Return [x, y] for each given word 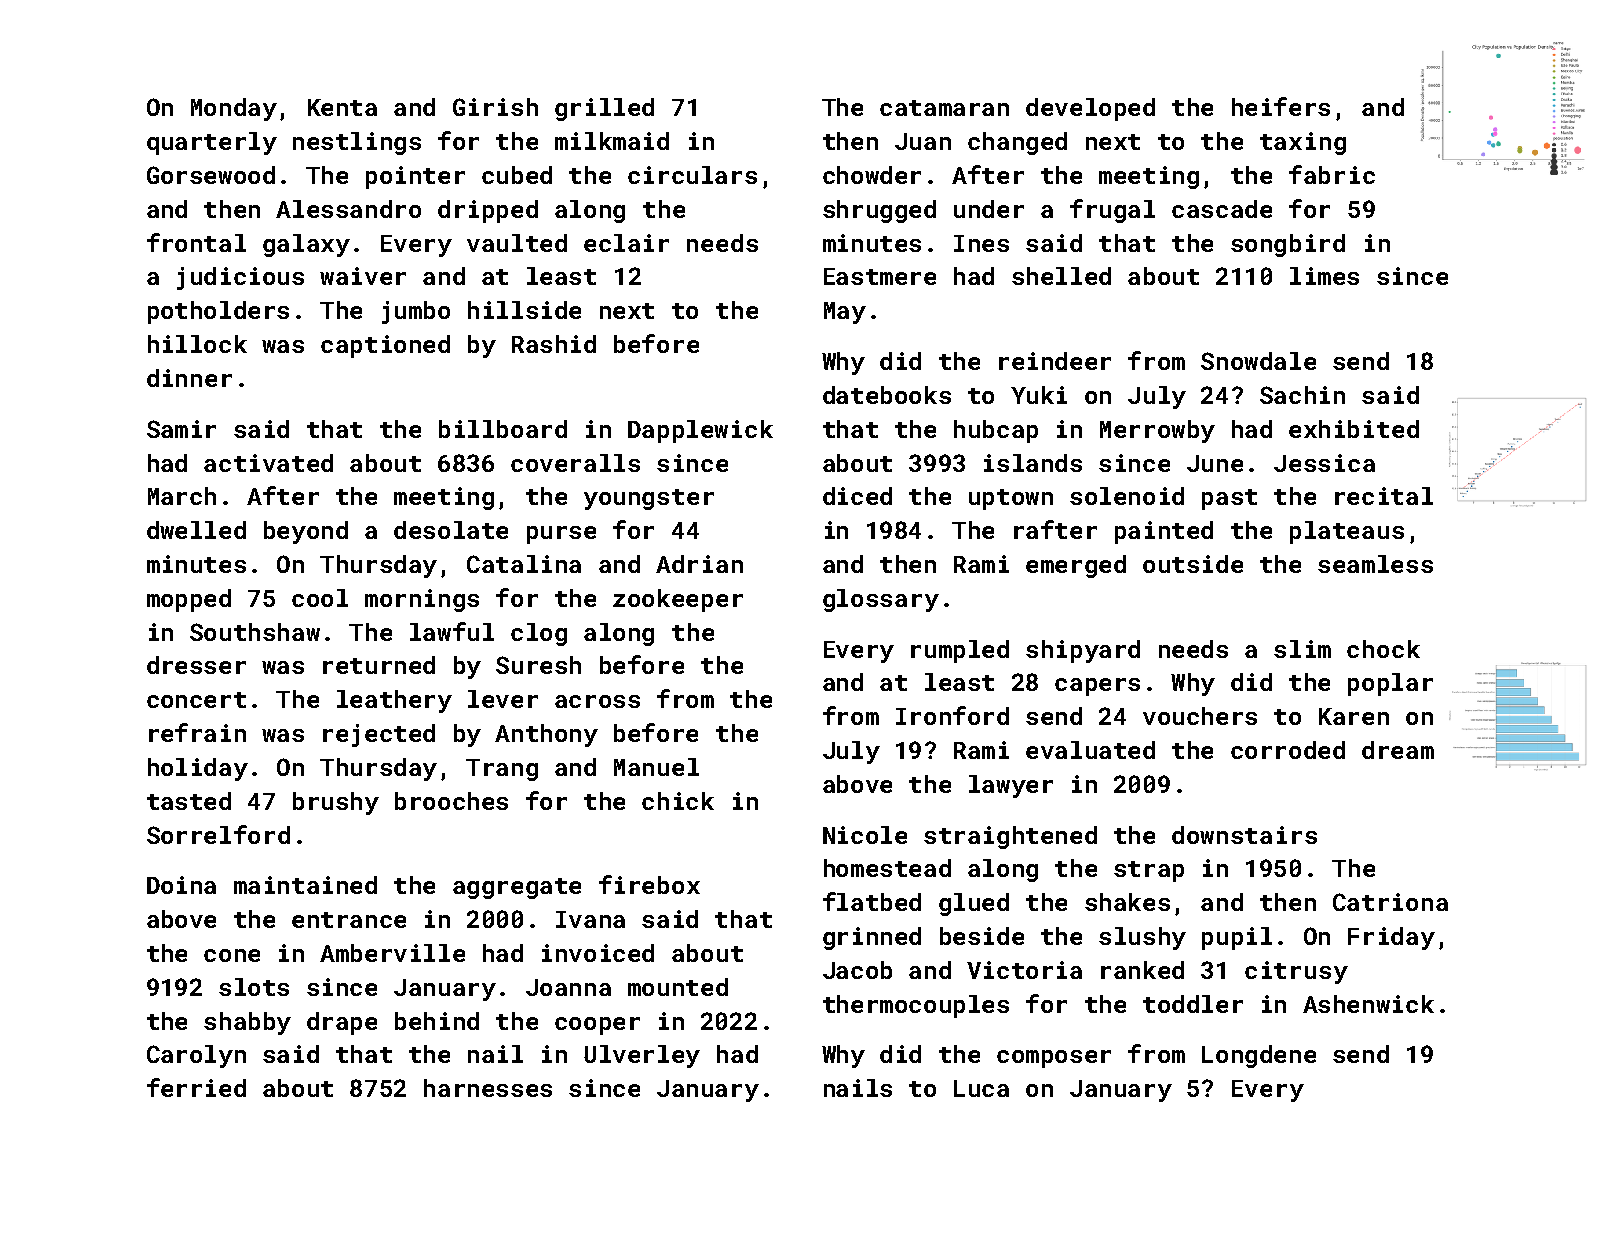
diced [857, 496]
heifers [1281, 106]
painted [1164, 532]
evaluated [1090, 750]
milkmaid [612, 141]
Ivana [590, 919]
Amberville [392, 953]
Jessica [1324, 463]
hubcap [996, 431]
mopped [189, 600]
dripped [488, 211]
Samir [181, 429]
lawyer [1011, 786]
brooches [451, 801]
